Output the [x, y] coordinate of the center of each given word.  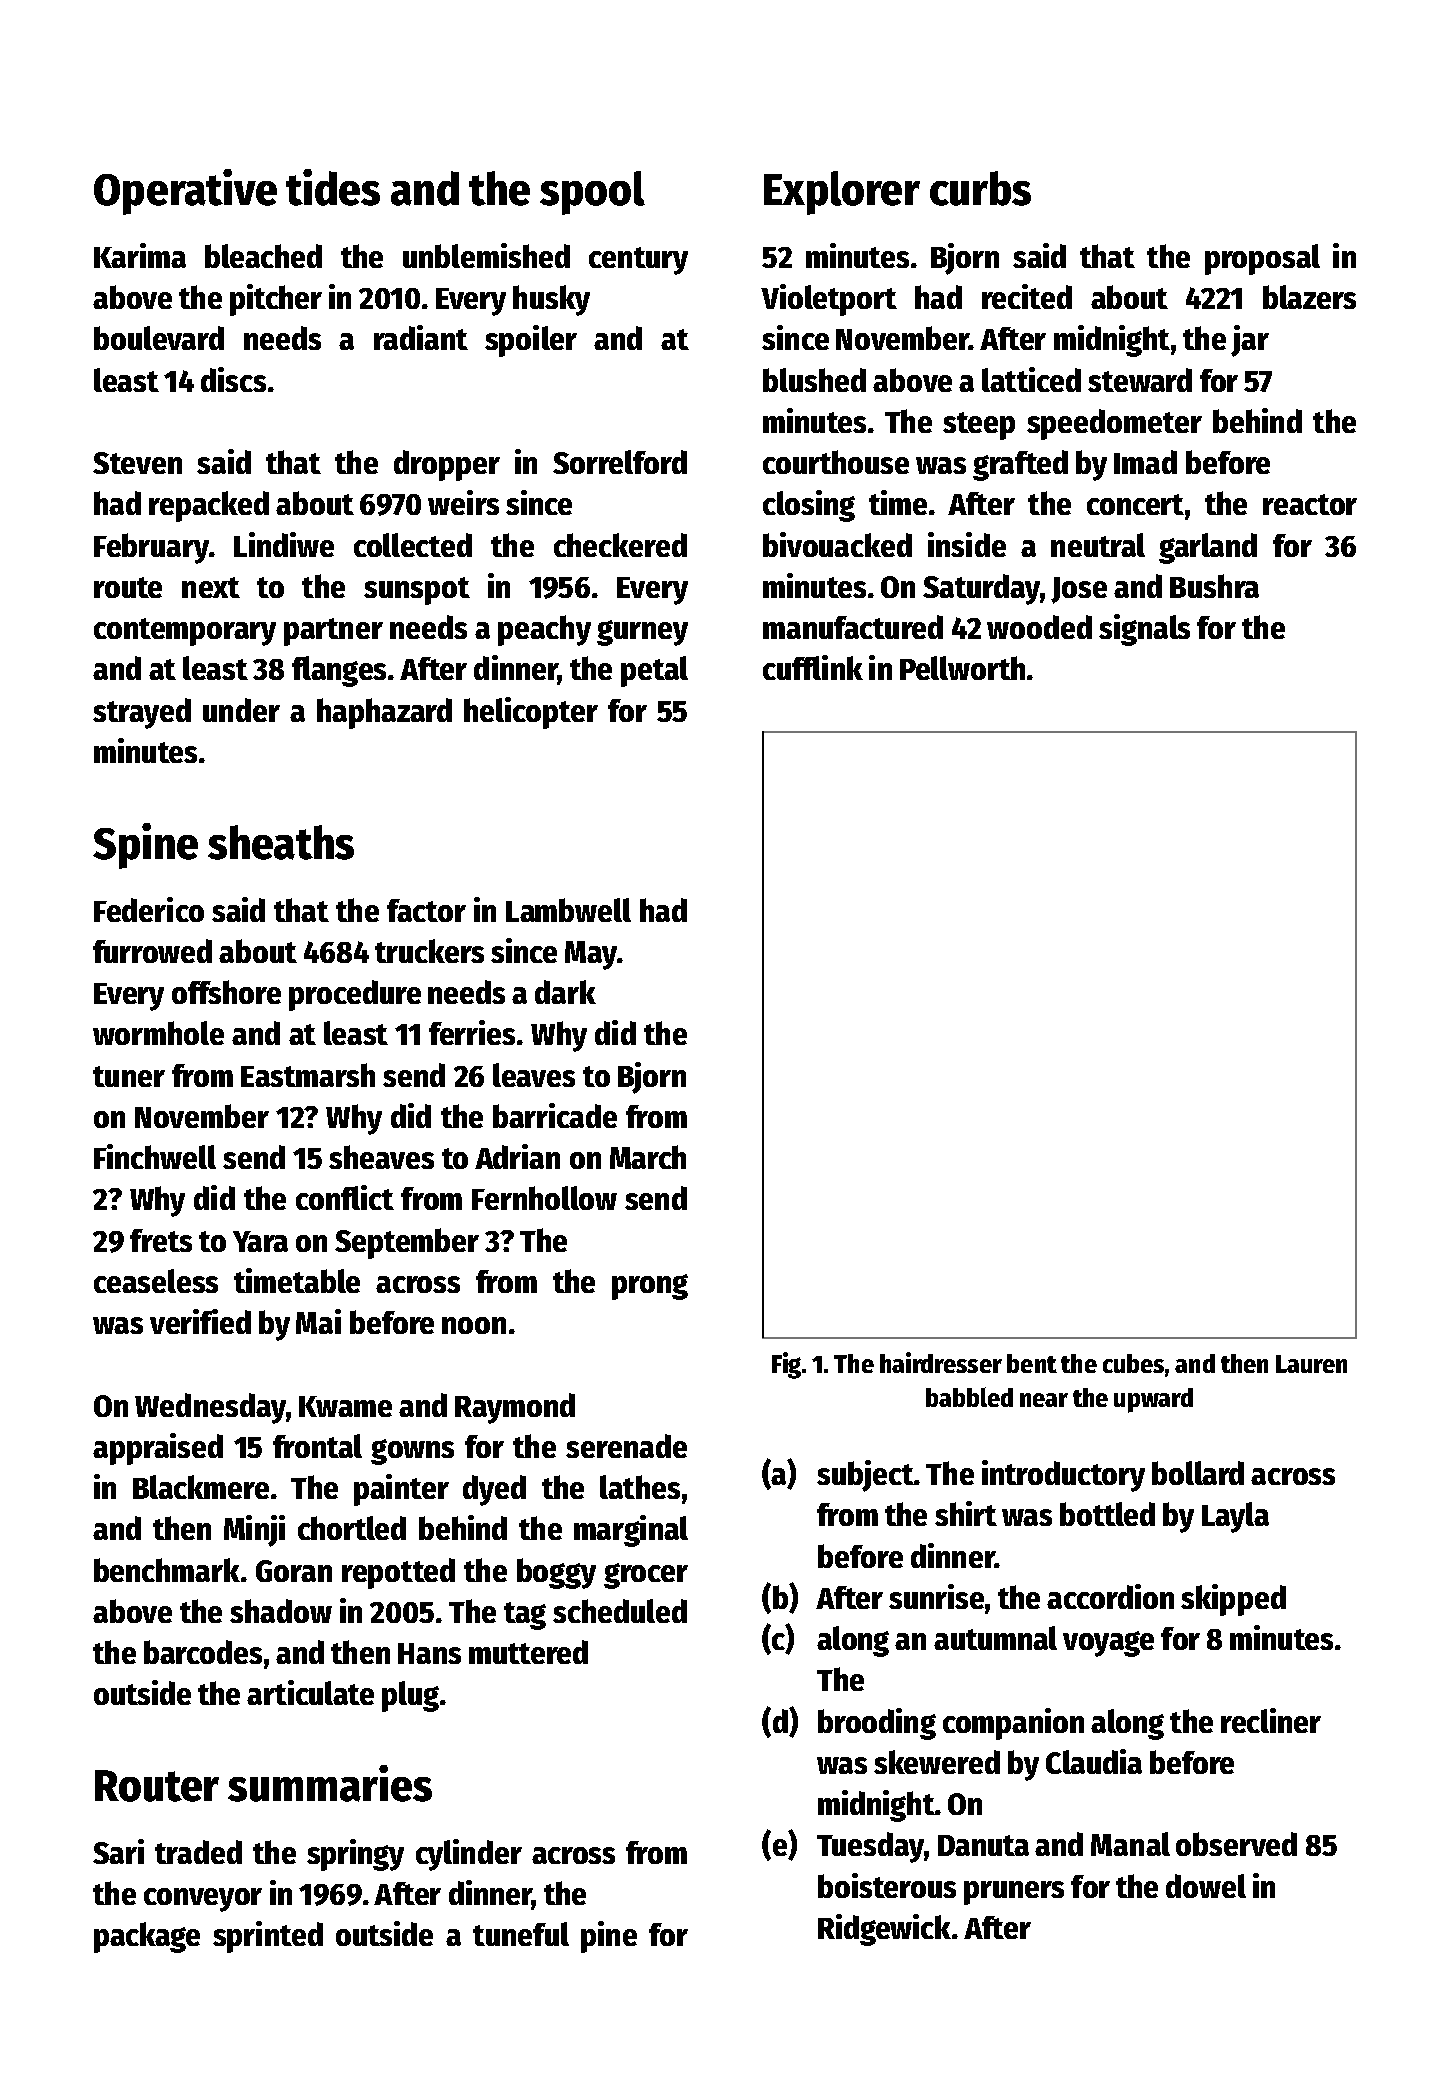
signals [1144, 630]
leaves [534, 1075]
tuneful [521, 1934]
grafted [1020, 465]
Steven [137, 463]
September [407, 1243]
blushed [814, 380]
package [147, 1937]
